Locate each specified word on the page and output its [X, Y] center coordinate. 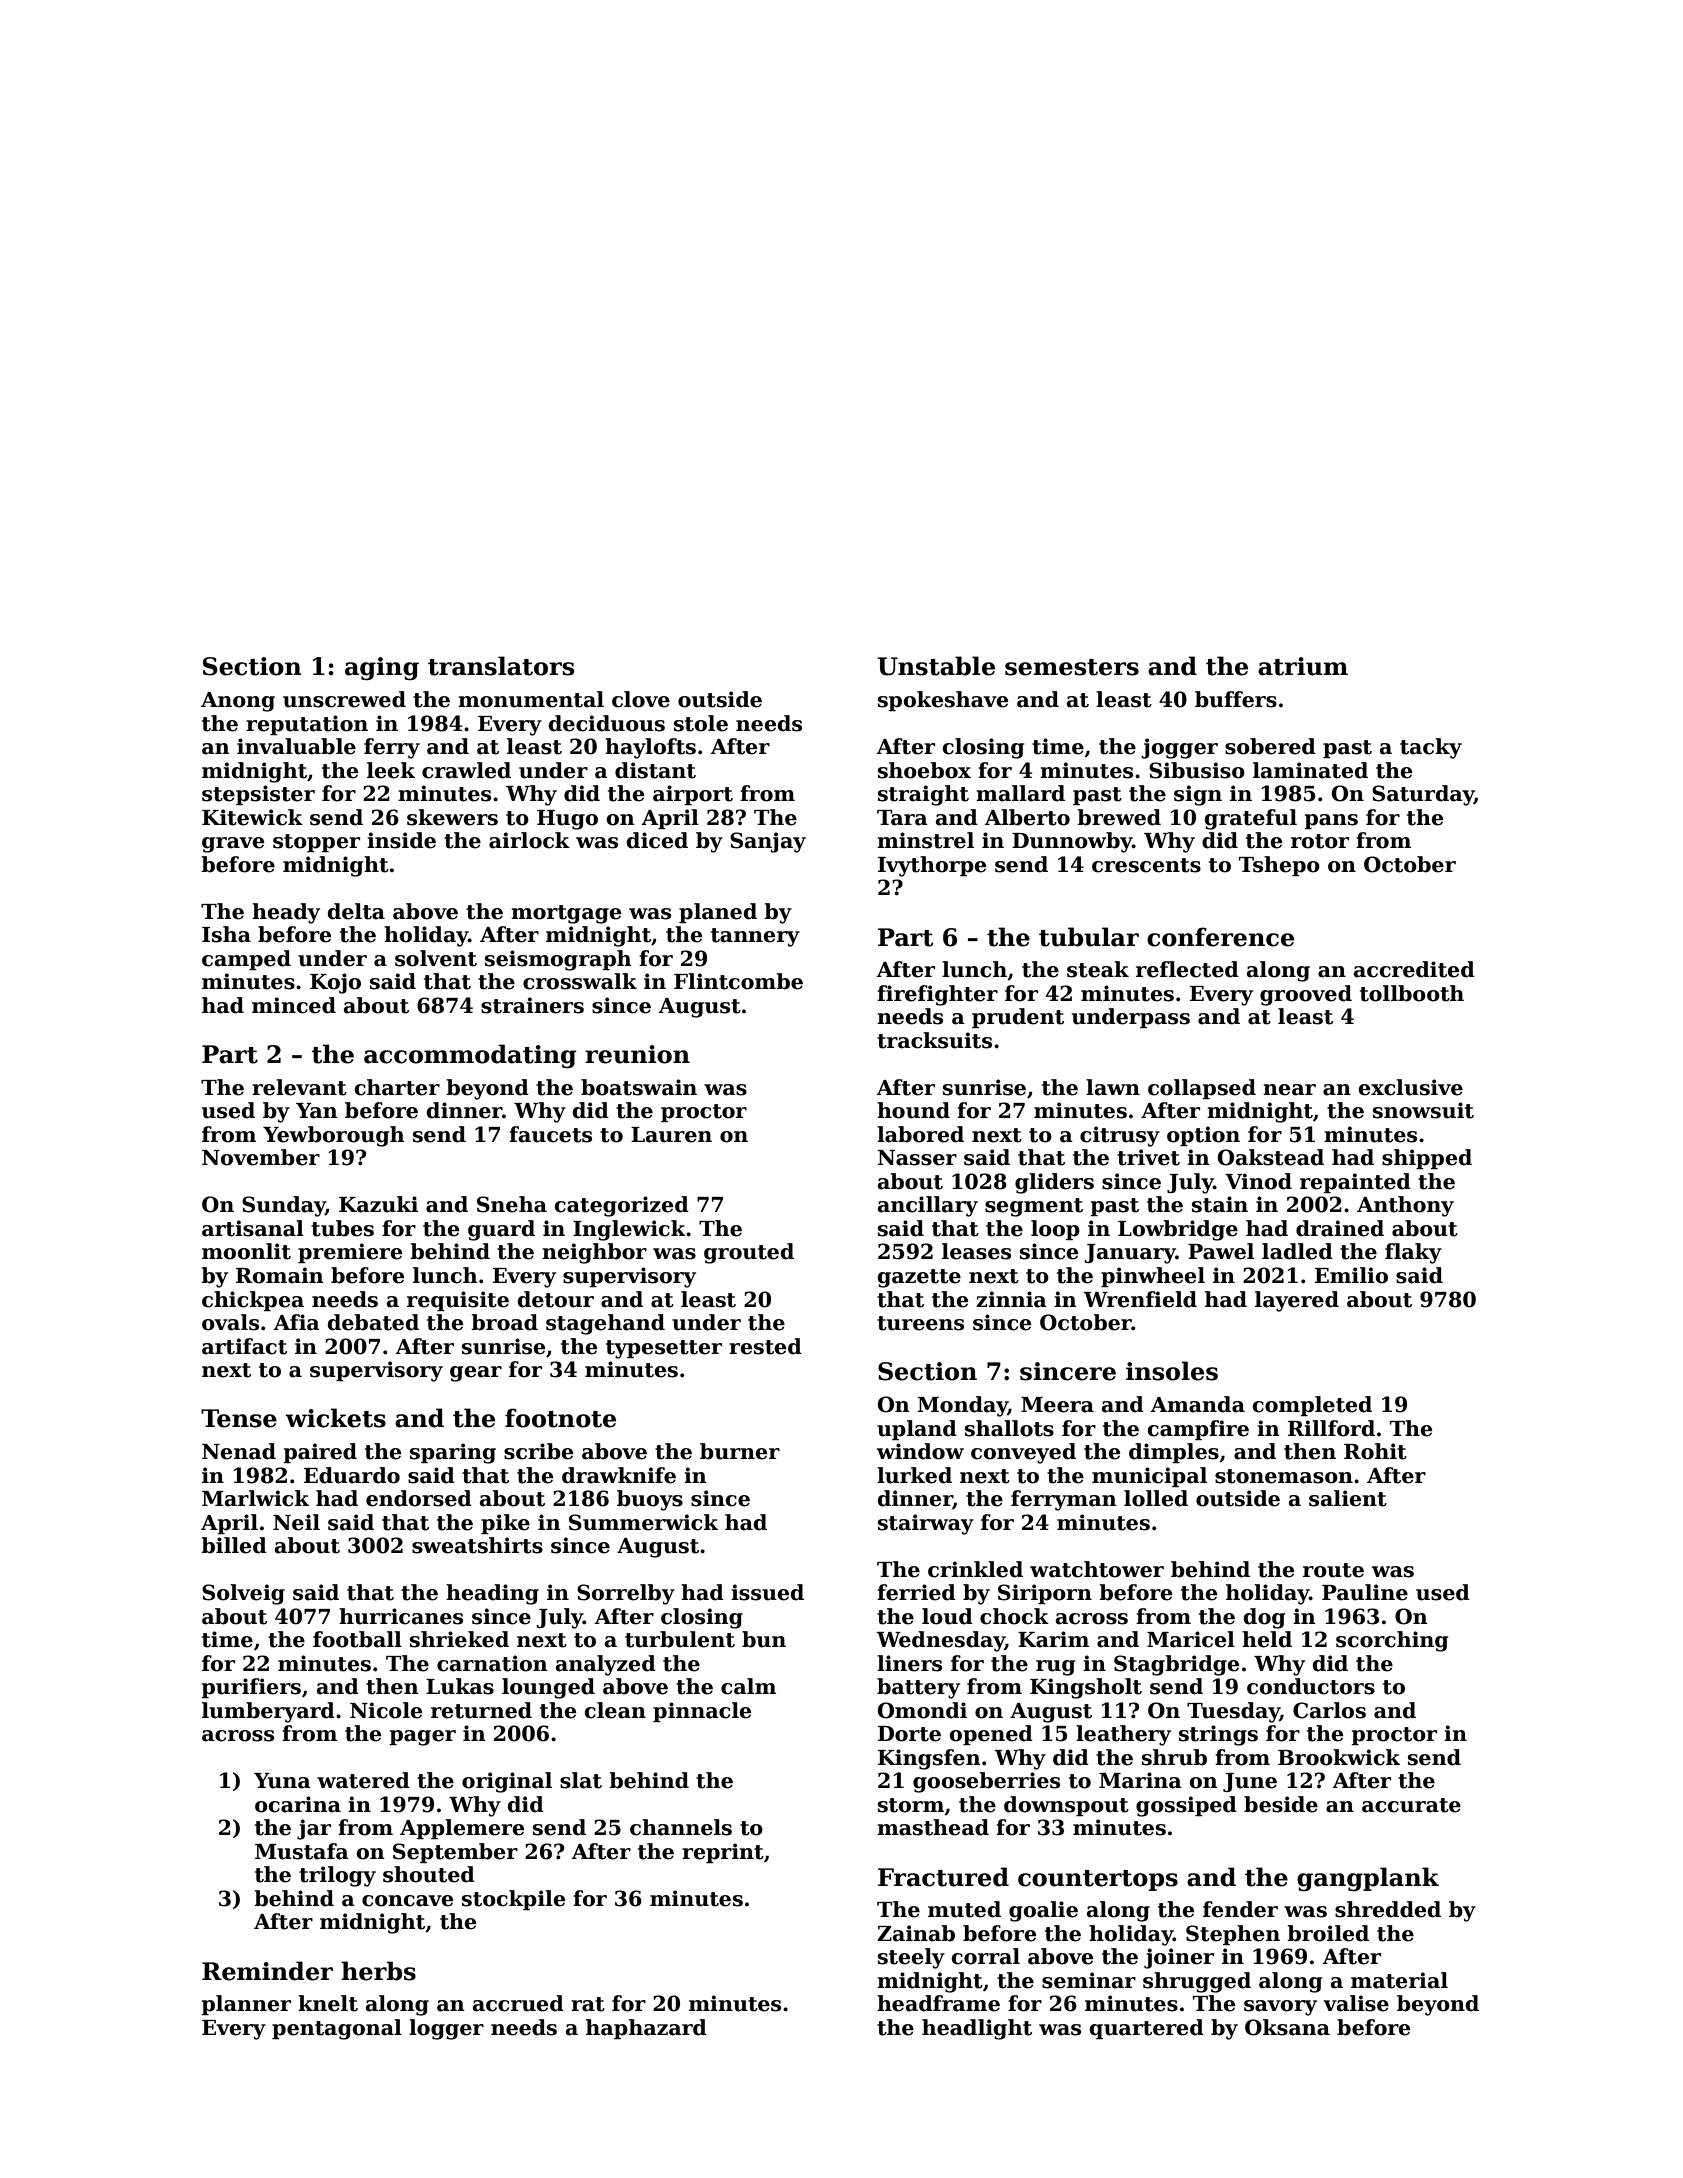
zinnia [1011, 1299]
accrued [518, 2003]
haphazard [646, 2029]
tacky [1431, 748]
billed [234, 1545]
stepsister [258, 795]
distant [655, 770]
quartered [1147, 2029]
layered [1297, 1301]
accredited [1414, 969]
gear [476, 1374]
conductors [1311, 1686]
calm [748, 1686]
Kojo [335, 983]
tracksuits [934, 1040]
